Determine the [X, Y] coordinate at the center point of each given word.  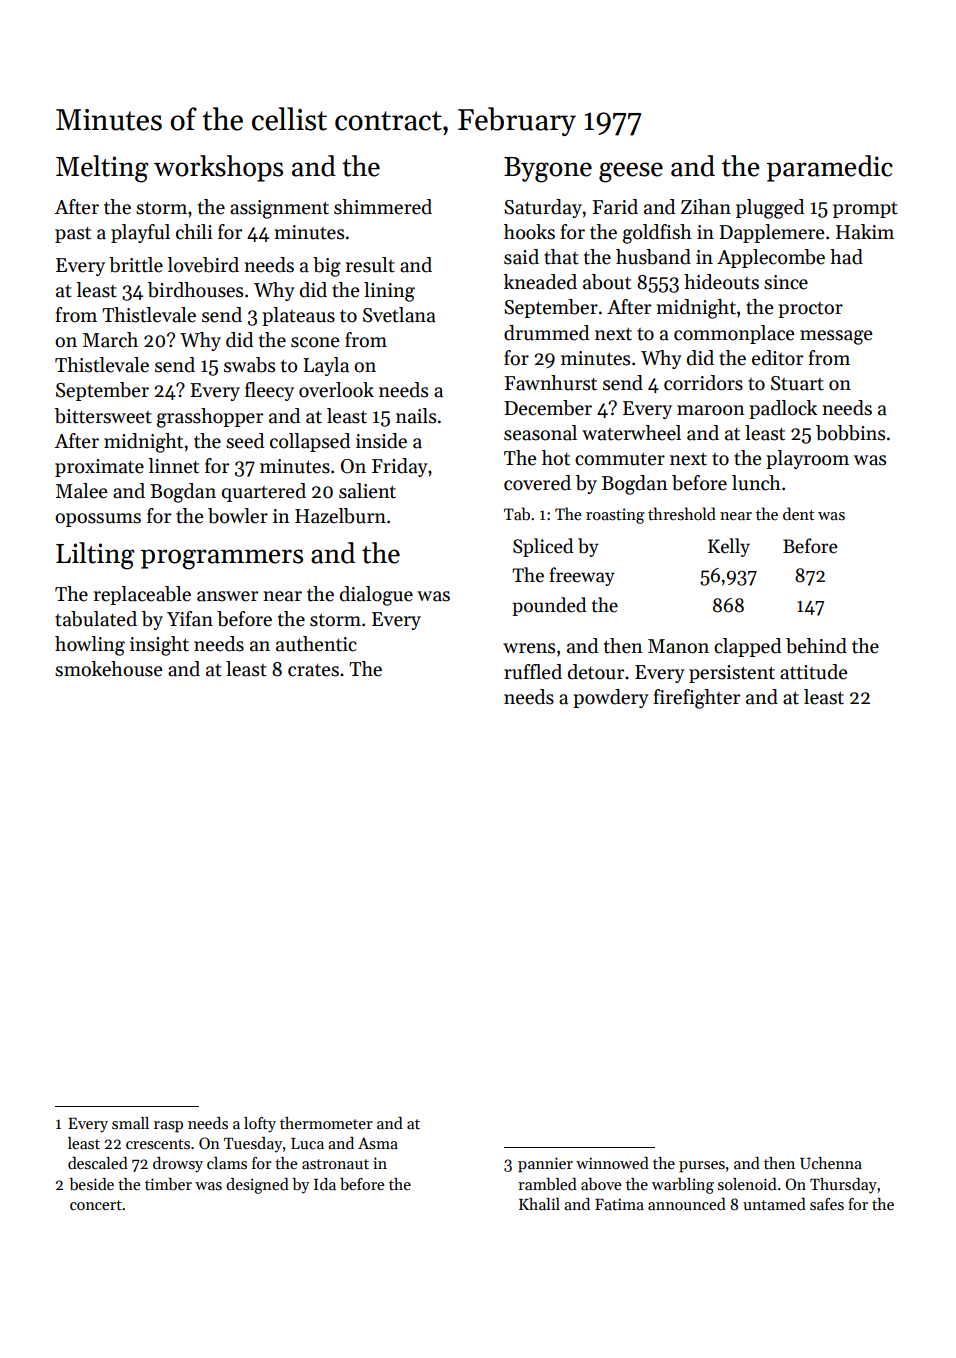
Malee [81, 491]
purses [702, 1167]
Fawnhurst [550, 383]
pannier [545, 1165]
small [130, 1123]
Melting [102, 169]
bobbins [850, 433]
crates [313, 670]
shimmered [383, 207]
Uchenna [831, 1163]
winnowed [612, 1163]
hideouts [721, 282]
